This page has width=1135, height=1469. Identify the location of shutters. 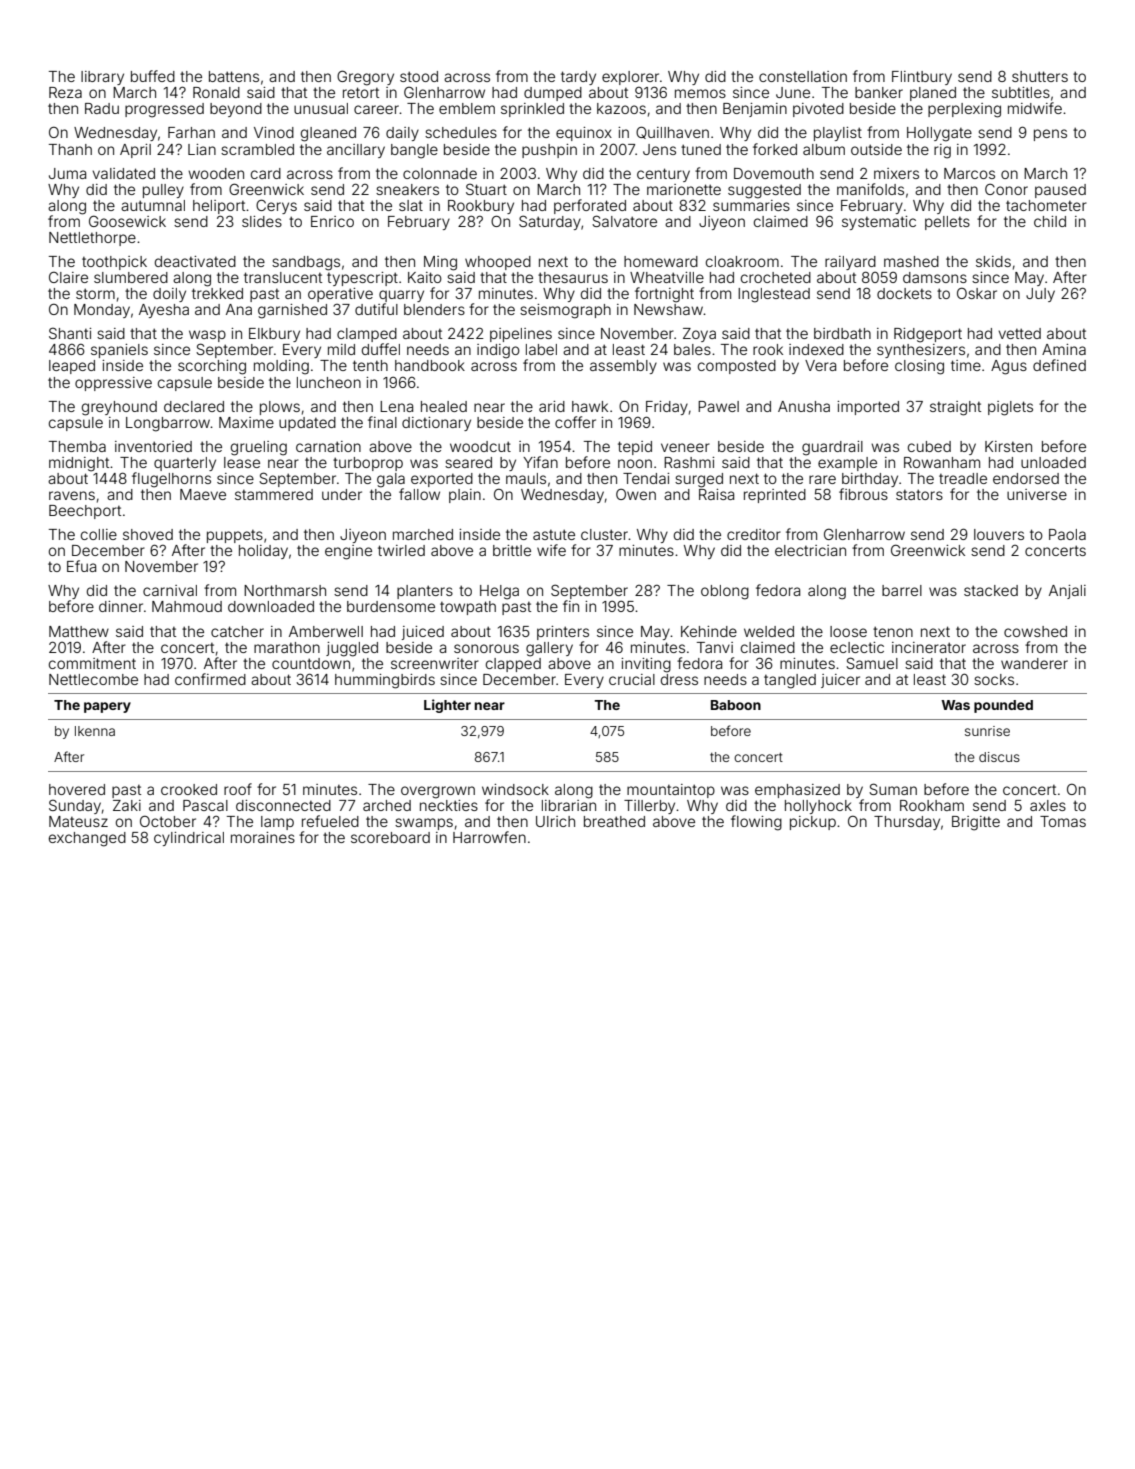
(1040, 76).
